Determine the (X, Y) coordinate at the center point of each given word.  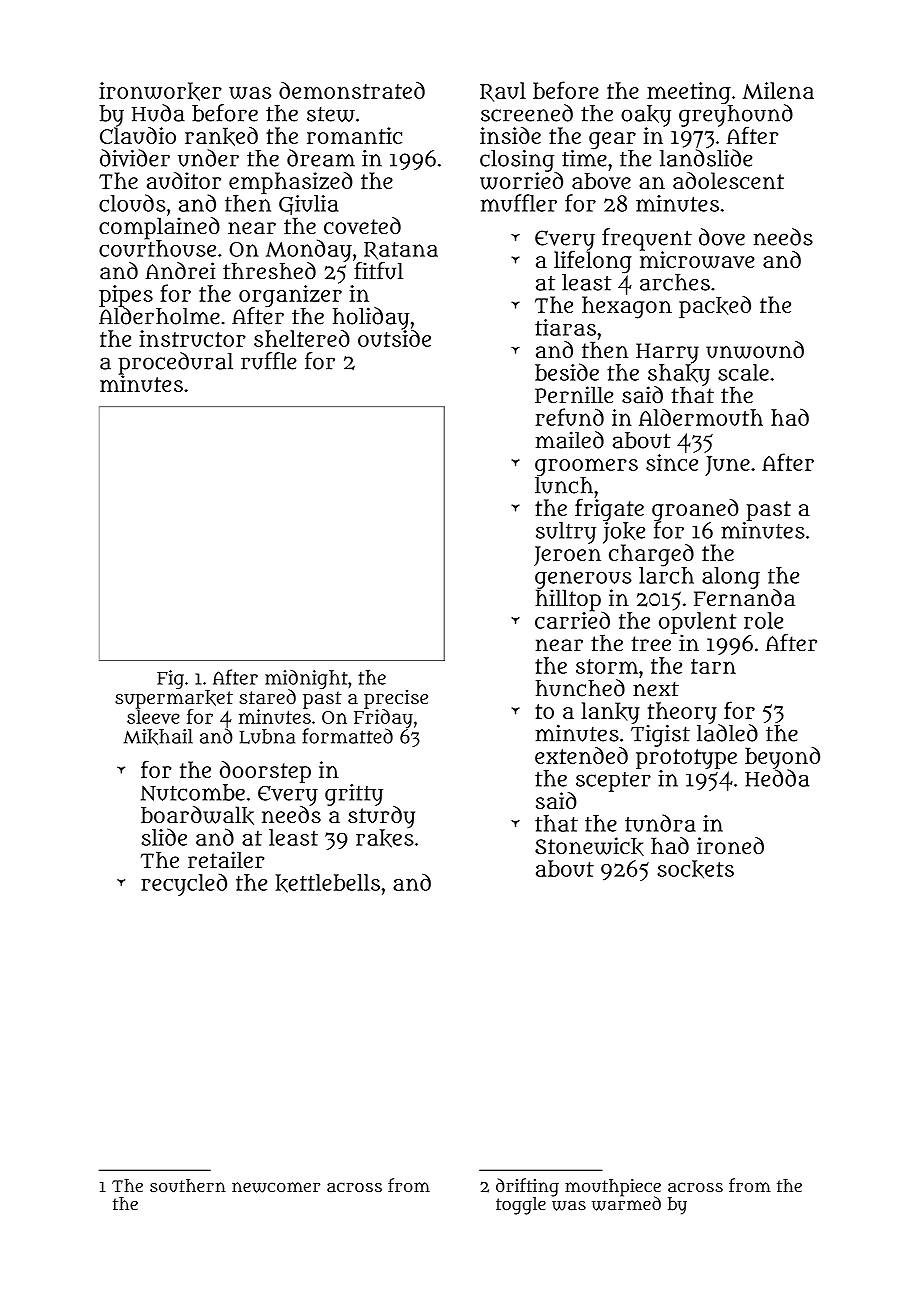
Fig (170, 679)
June (727, 466)
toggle (521, 1206)
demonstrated (352, 90)
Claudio (138, 135)
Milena (778, 90)
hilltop (568, 600)
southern (188, 1186)
